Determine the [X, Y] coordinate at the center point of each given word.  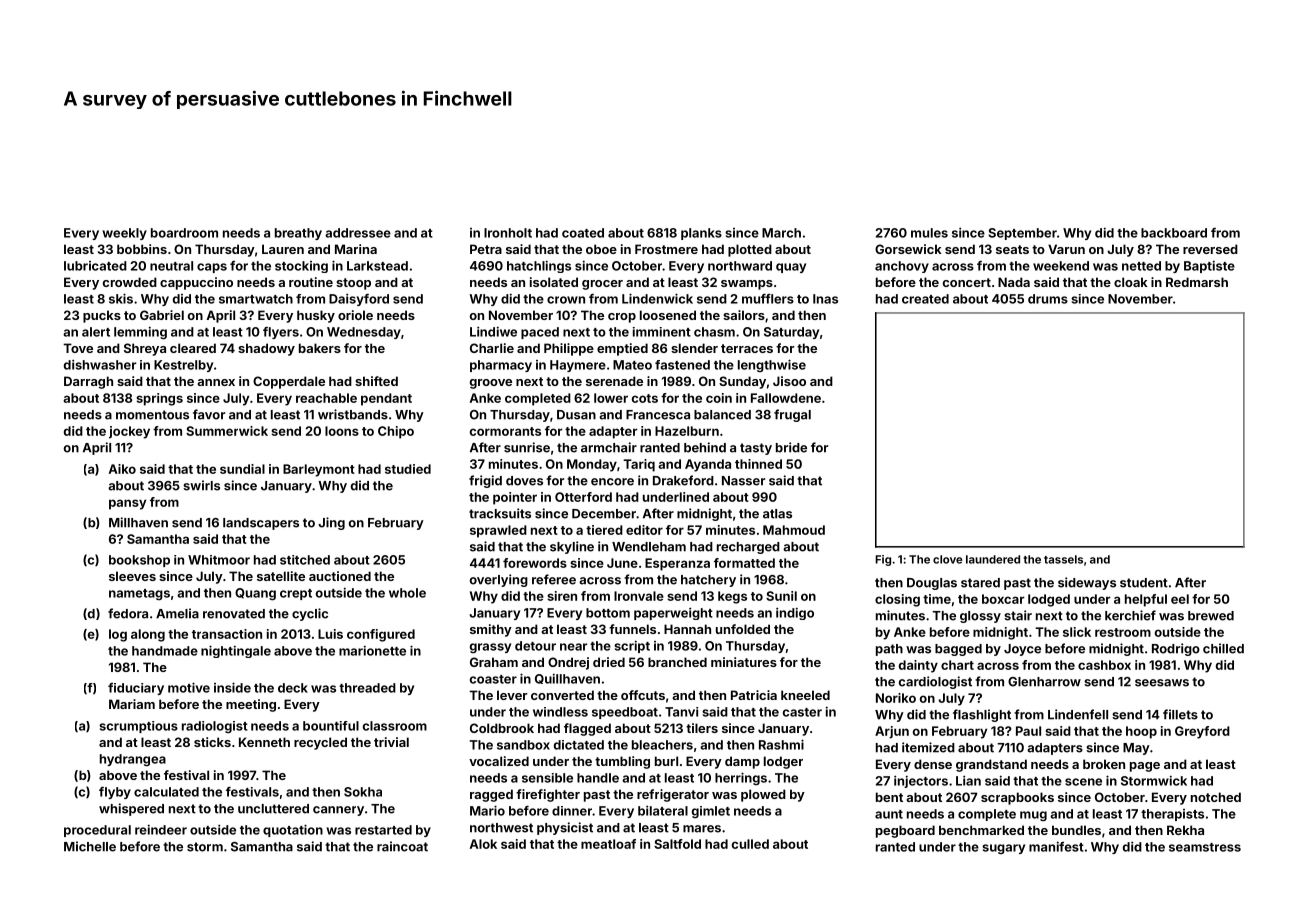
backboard [1174, 233]
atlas [777, 514]
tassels [1063, 559]
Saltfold [677, 844]
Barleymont [319, 470]
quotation [293, 830]
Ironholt [508, 233]
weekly [124, 234]
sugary [1003, 849]
